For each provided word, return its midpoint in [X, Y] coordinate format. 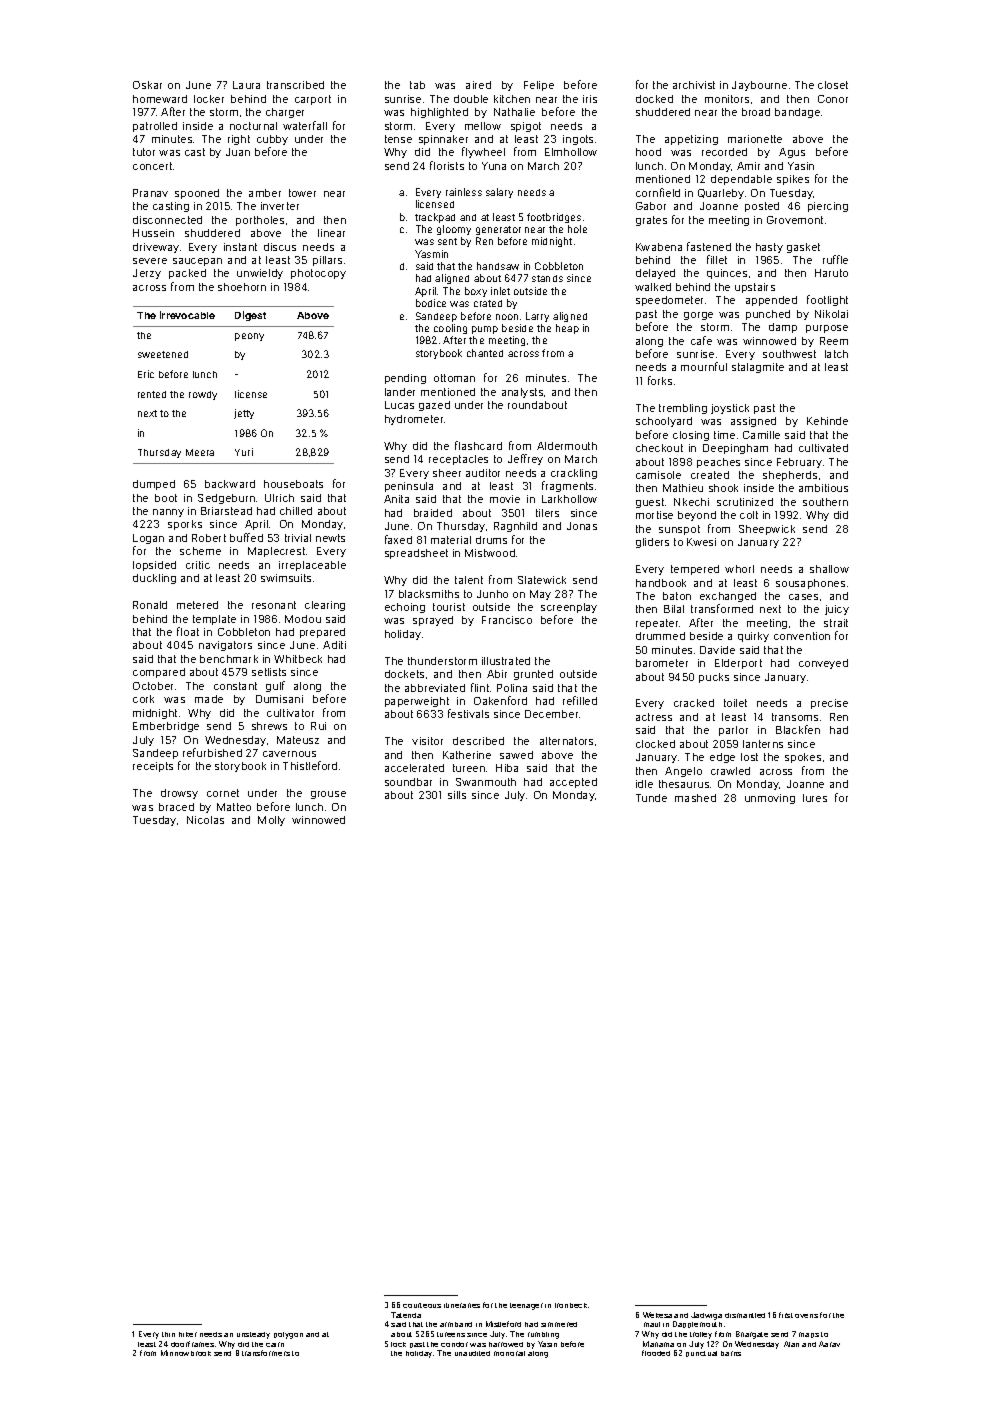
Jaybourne [759, 86]
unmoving [770, 799]
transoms [795, 717]
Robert [209, 538]
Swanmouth [486, 782]
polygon [288, 1335]
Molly [271, 821]
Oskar [147, 85]
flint [480, 687]
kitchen [512, 99]
